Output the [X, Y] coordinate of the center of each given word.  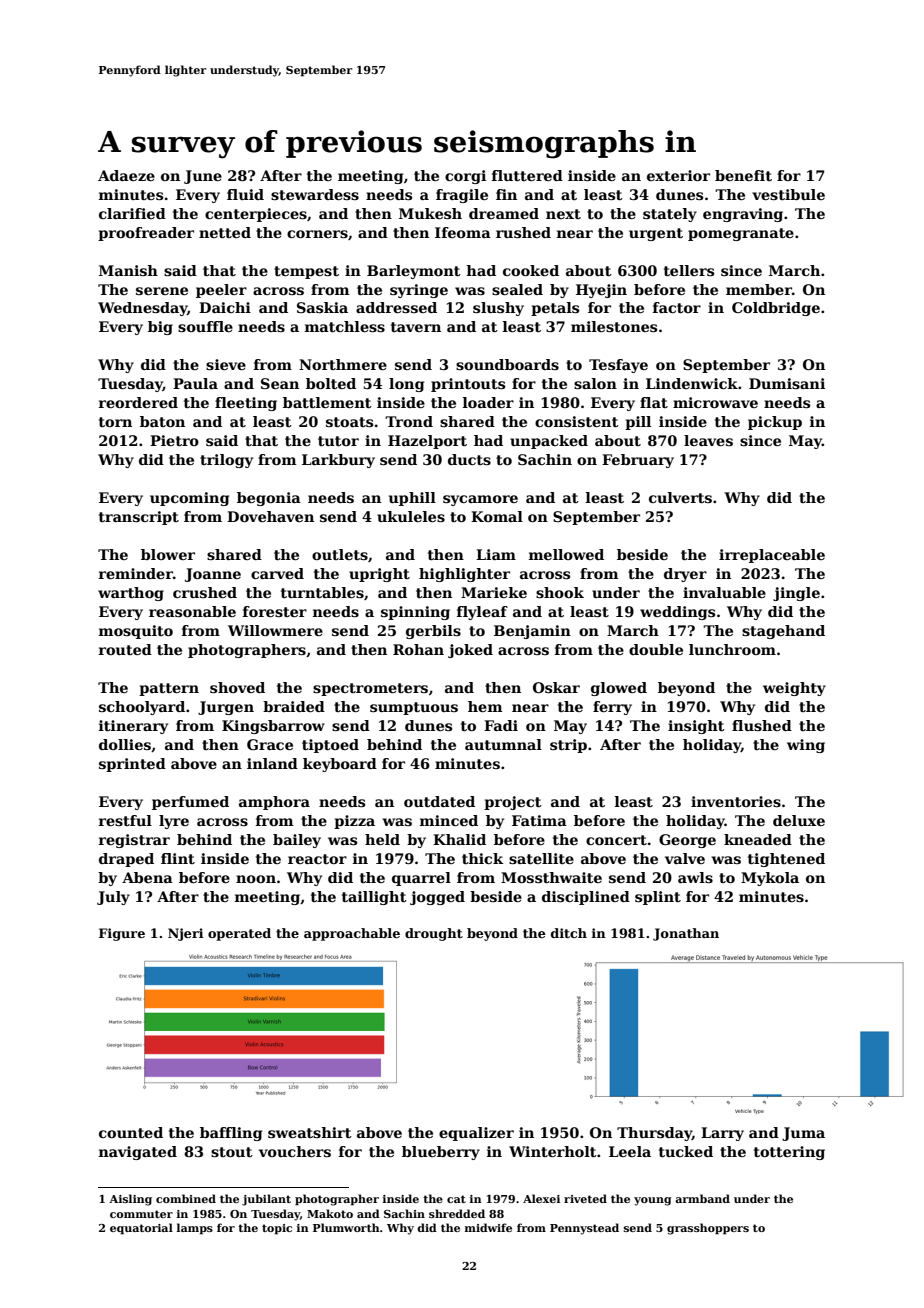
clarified [132, 213]
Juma [803, 1134]
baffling [231, 1134]
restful [125, 820]
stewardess [315, 194]
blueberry [441, 1153]
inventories [736, 801]
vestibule [788, 194]
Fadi [501, 725]
